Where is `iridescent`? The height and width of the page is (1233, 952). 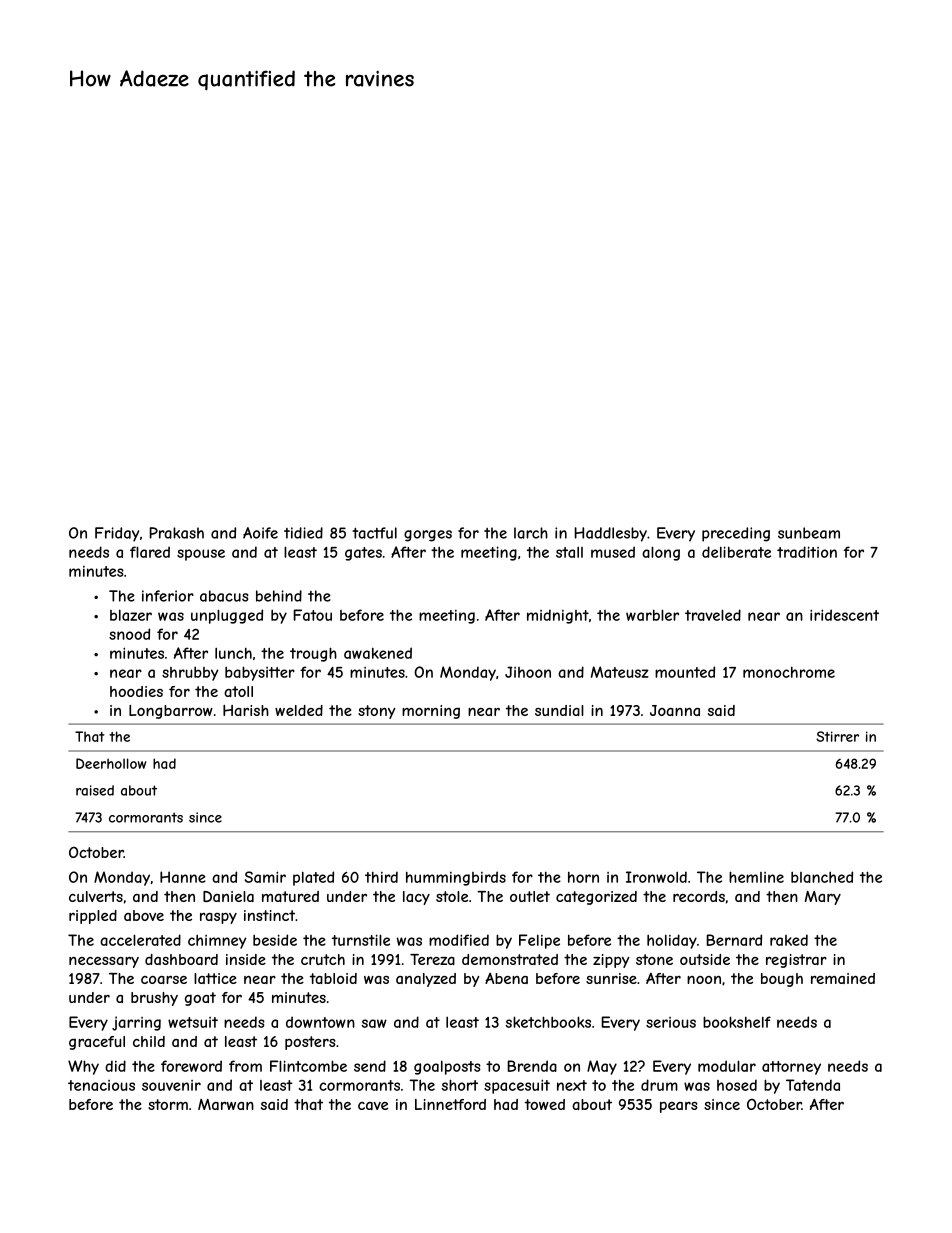 iridescent is located at coordinates (844, 615).
